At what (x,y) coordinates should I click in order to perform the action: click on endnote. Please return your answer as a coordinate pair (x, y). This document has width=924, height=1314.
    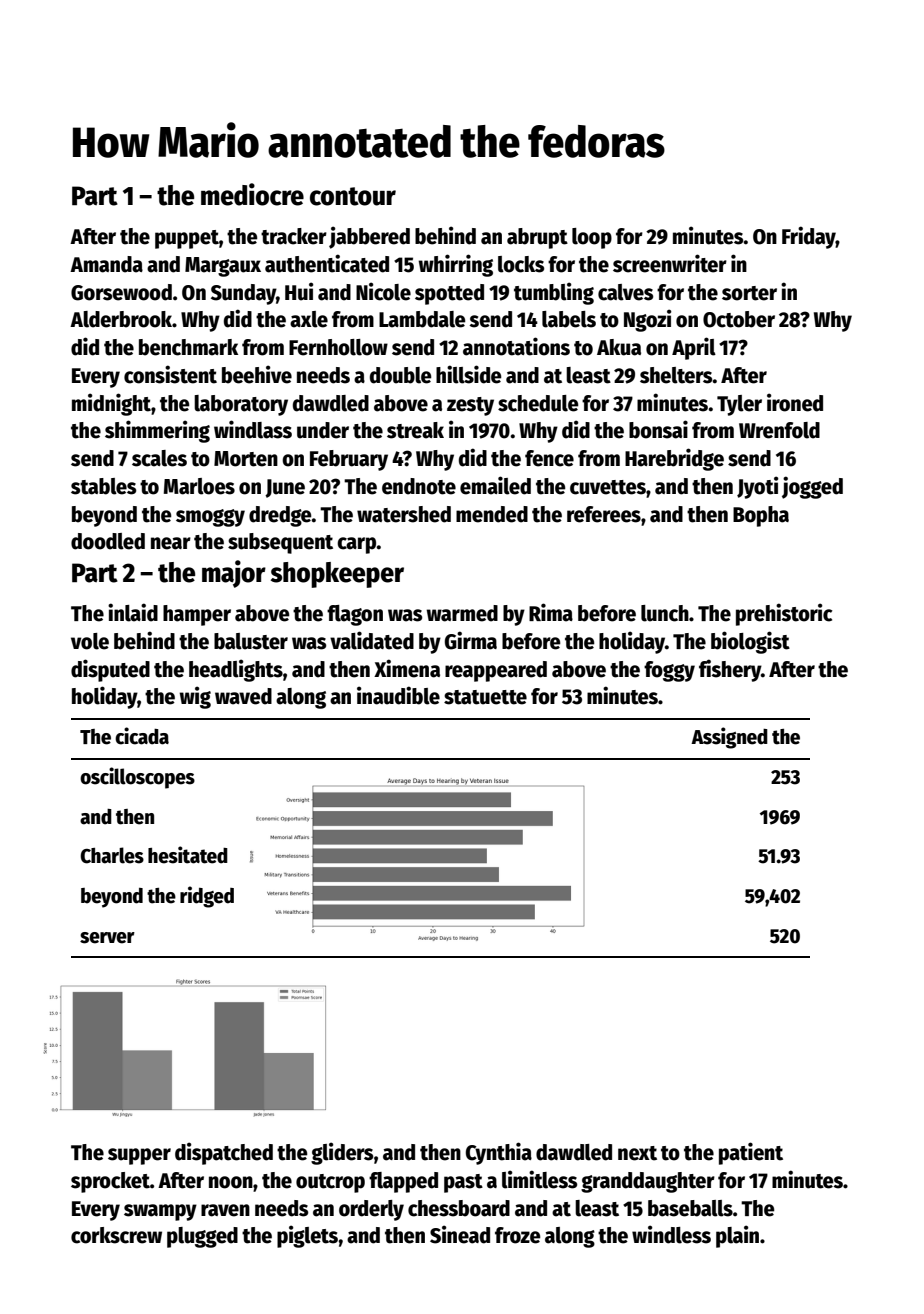
    Looking at the image, I should click on (419, 486).
